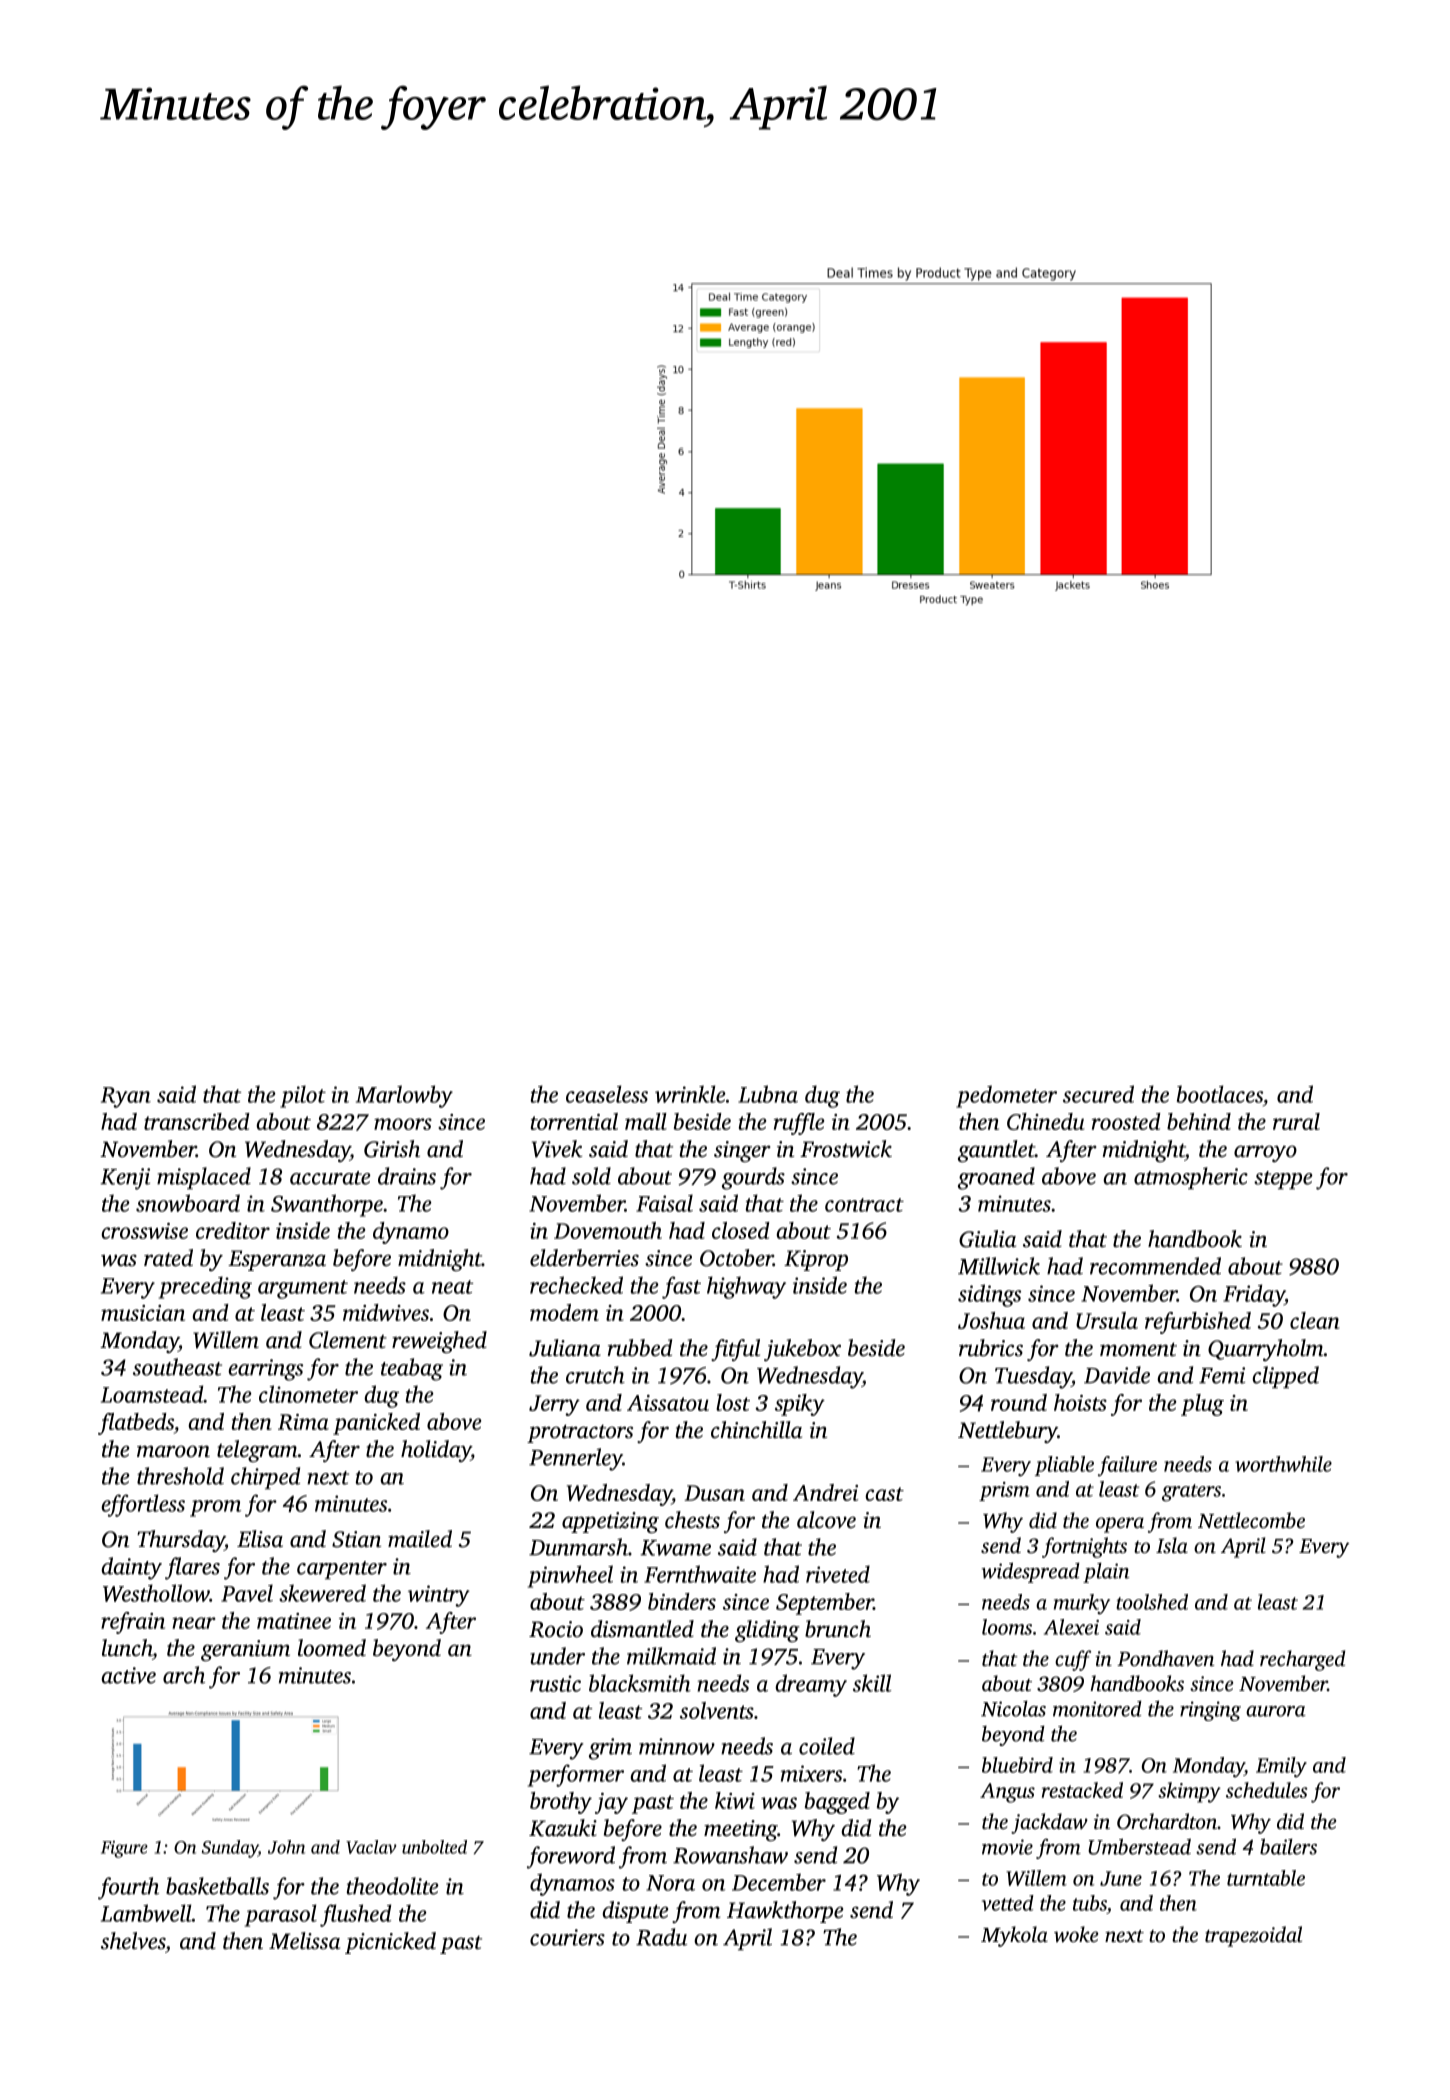 The width and height of the page is (1450, 2100). I want to click on pilot, so click(303, 1096).
